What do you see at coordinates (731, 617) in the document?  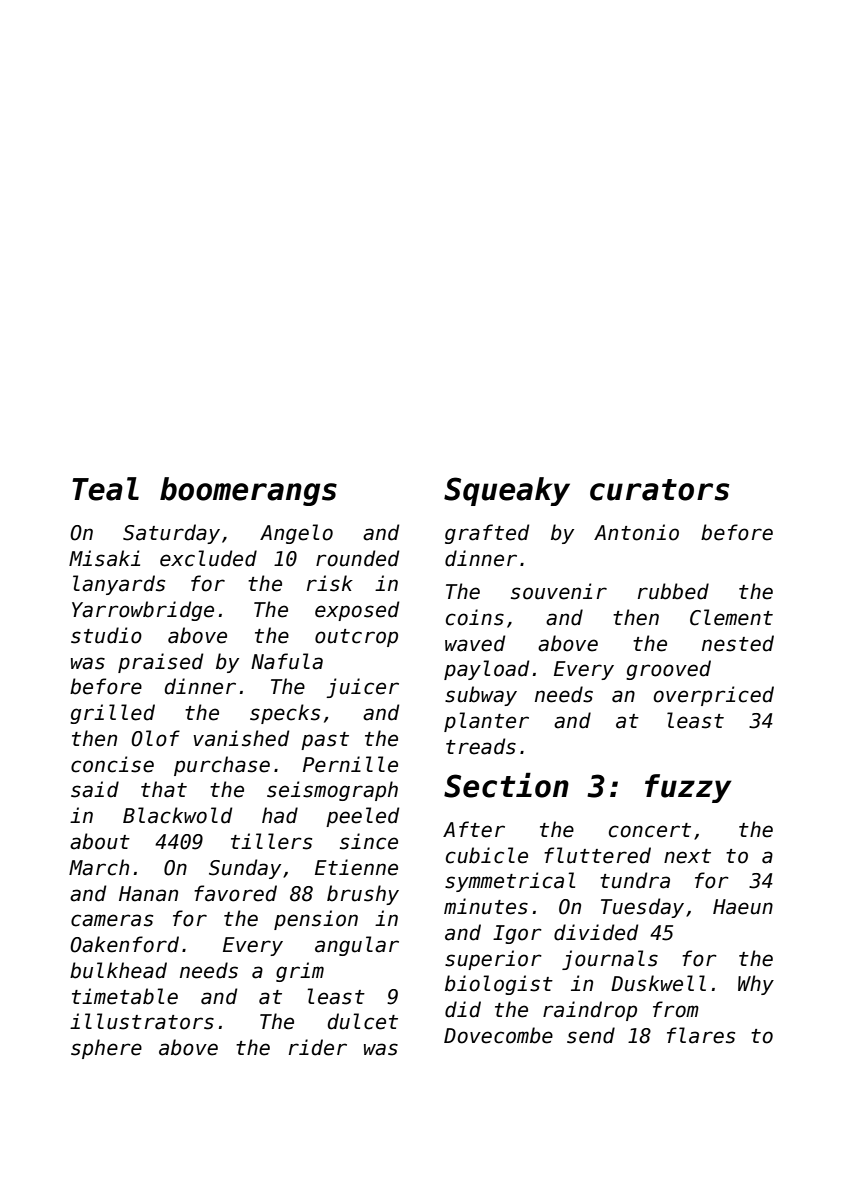 I see `Clement` at bounding box center [731, 617].
